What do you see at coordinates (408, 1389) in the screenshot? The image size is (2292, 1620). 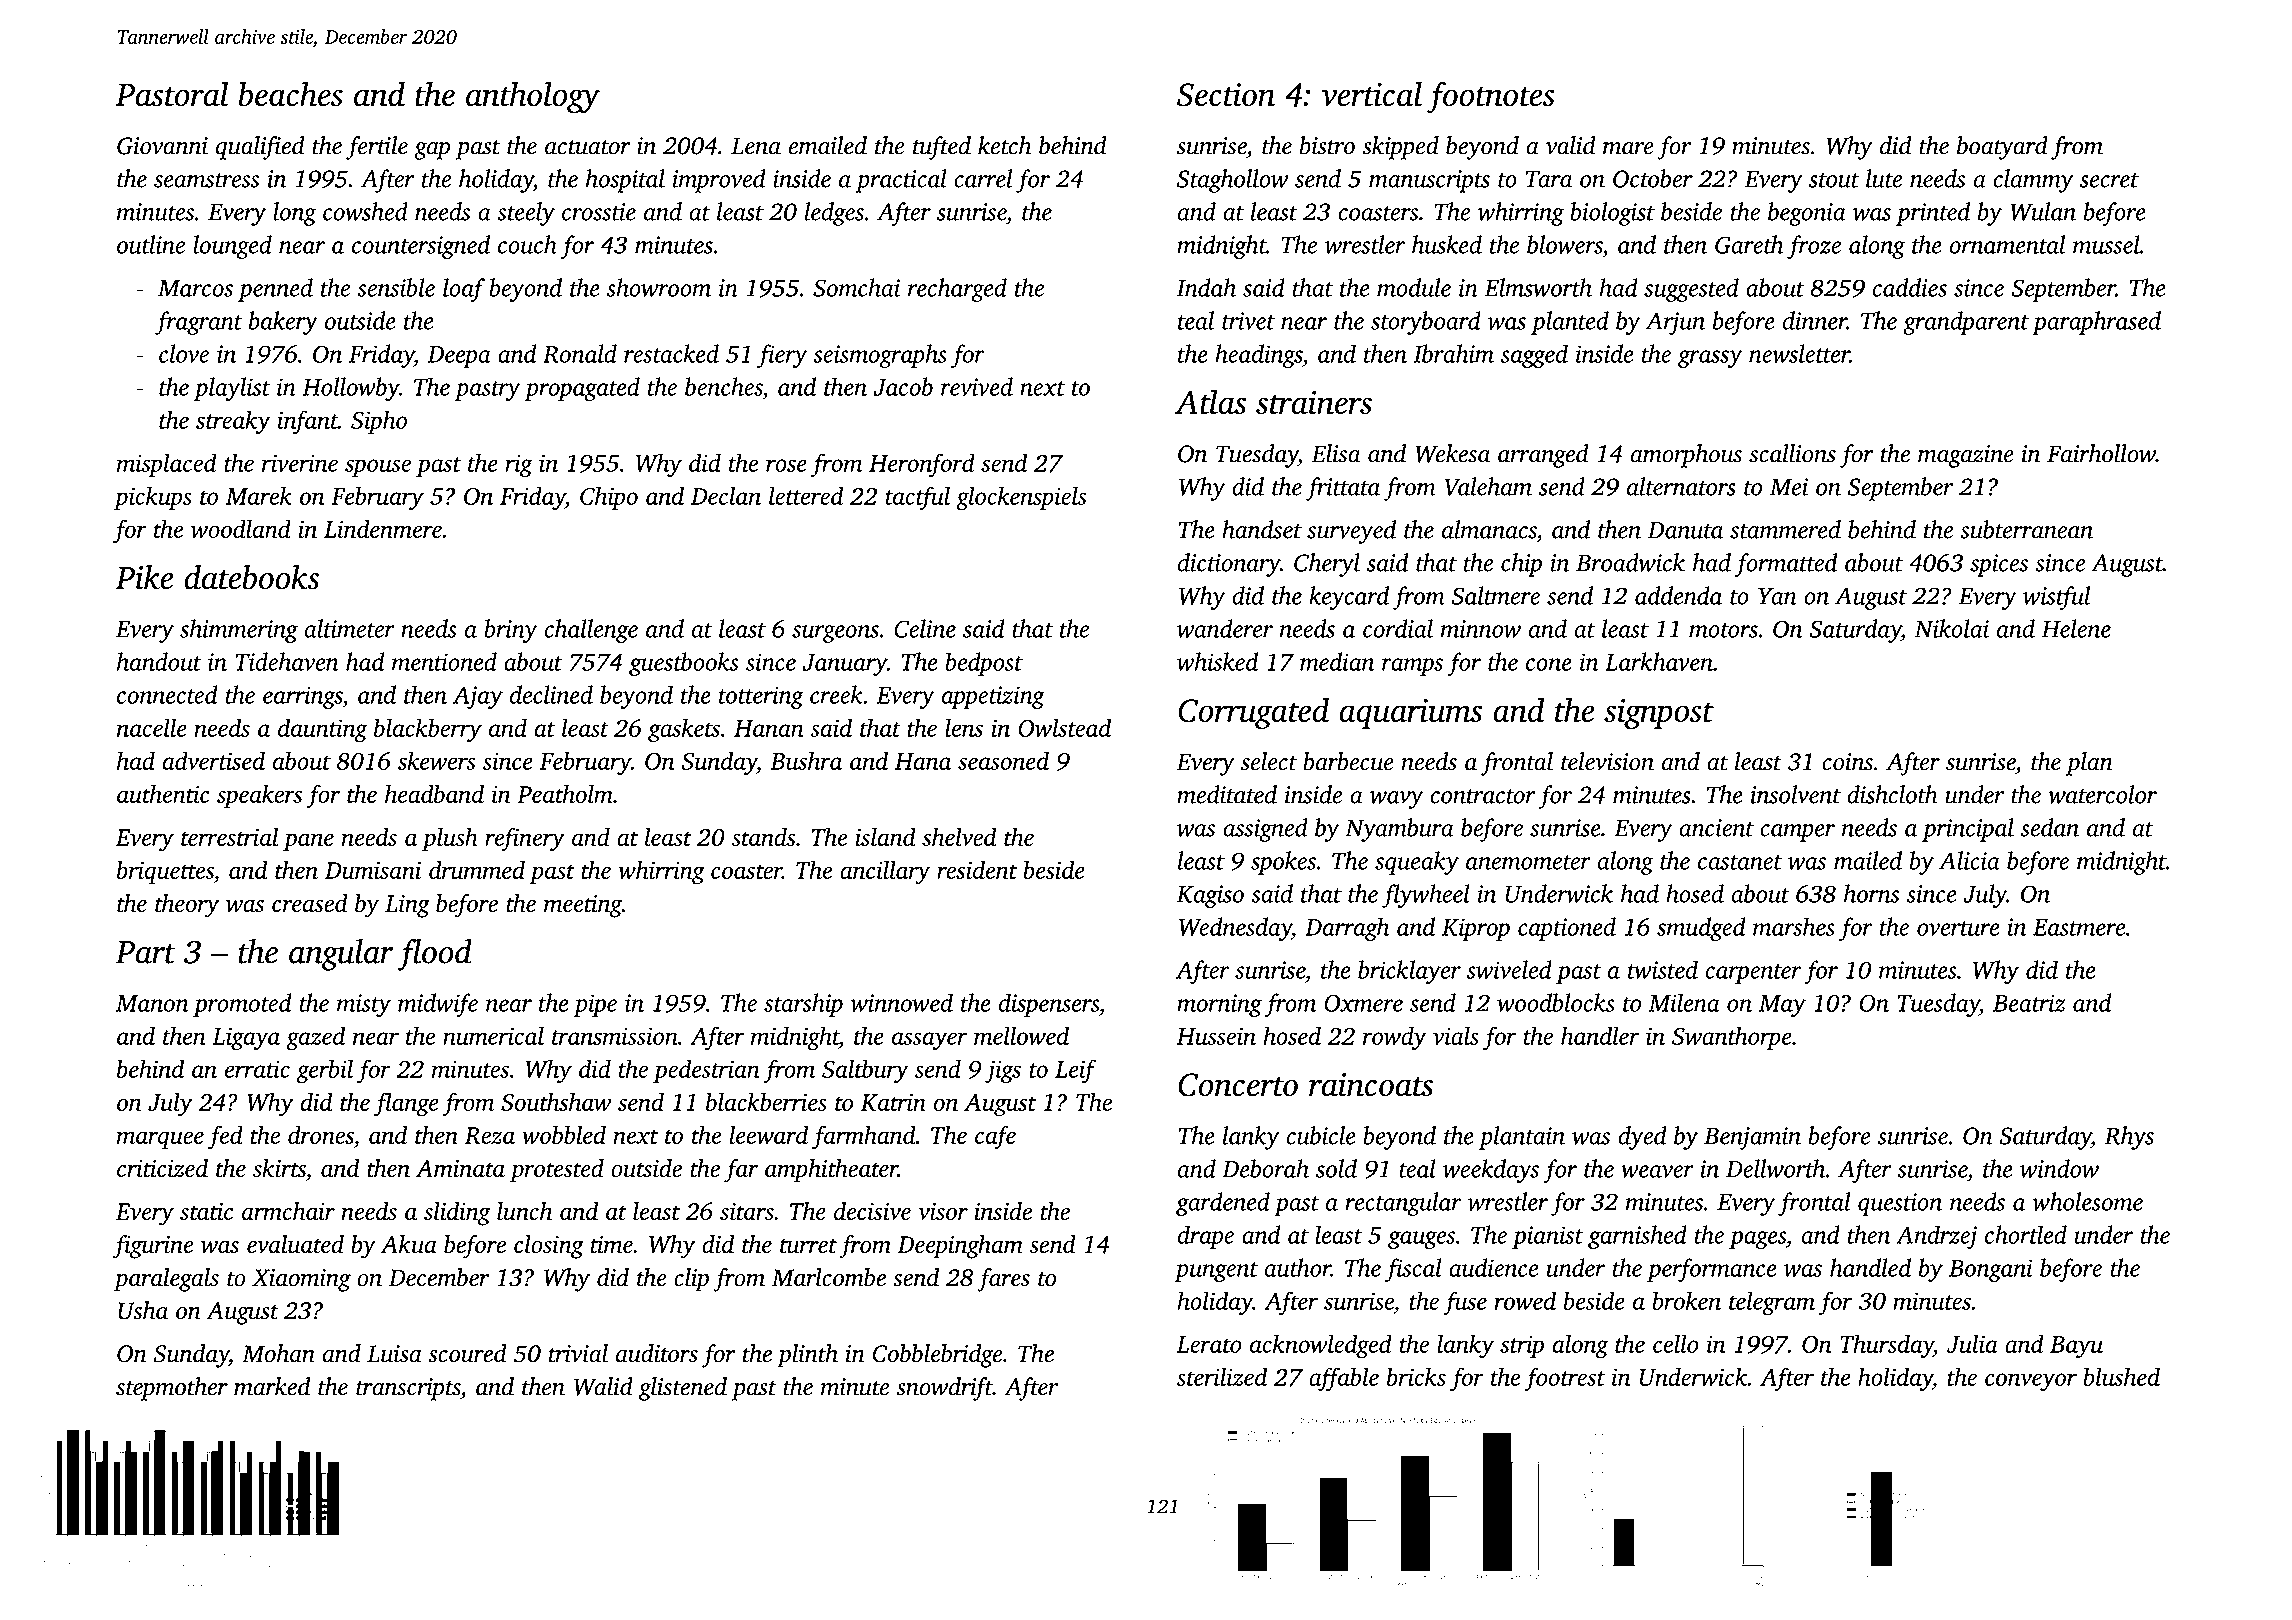 I see `transcripts` at bounding box center [408, 1389].
